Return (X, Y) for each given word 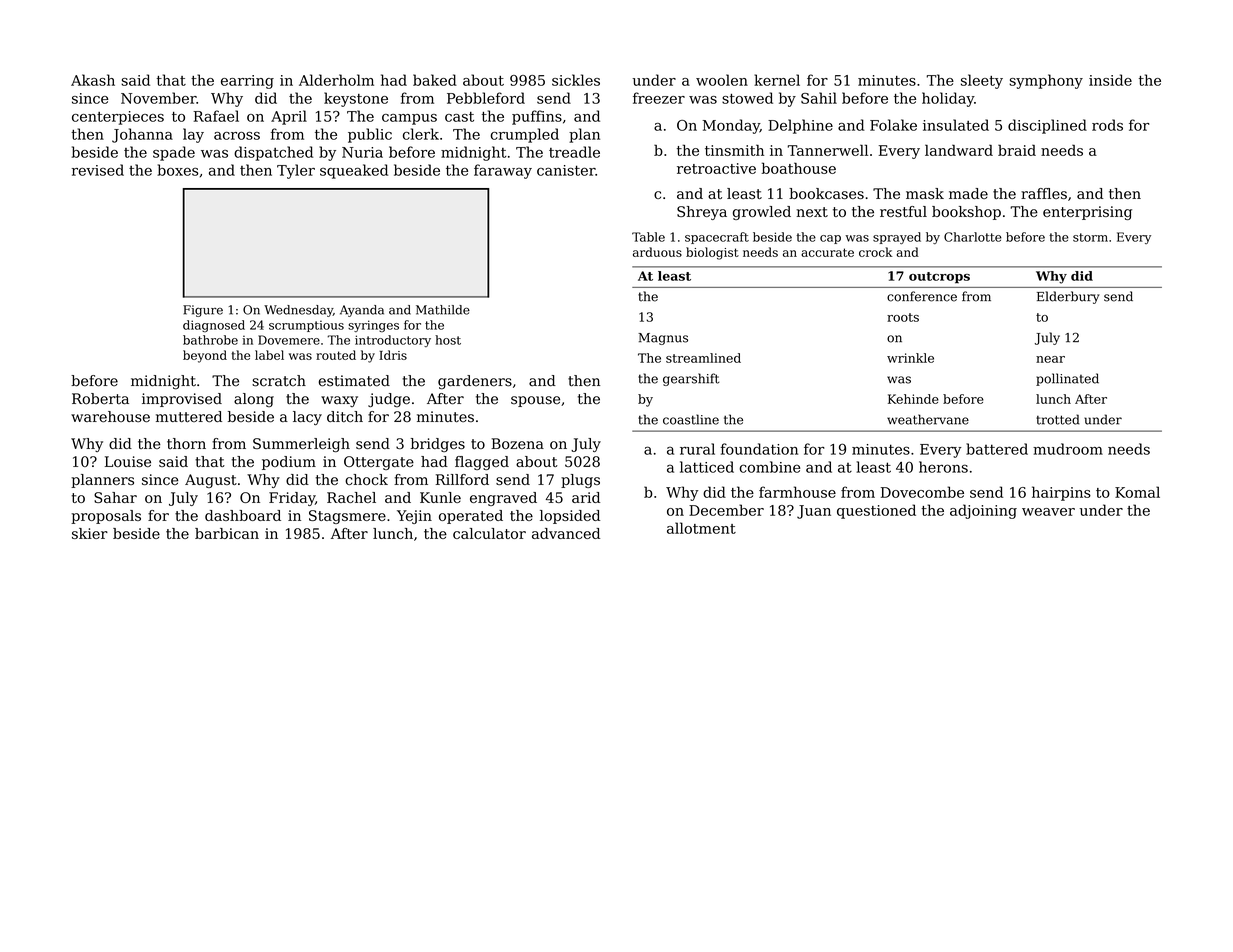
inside (1110, 80)
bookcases (826, 193)
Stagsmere (347, 517)
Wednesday (298, 311)
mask (925, 193)
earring (247, 82)
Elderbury (1068, 297)
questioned (876, 511)
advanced (566, 533)
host (448, 340)
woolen (722, 80)
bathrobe (210, 340)
